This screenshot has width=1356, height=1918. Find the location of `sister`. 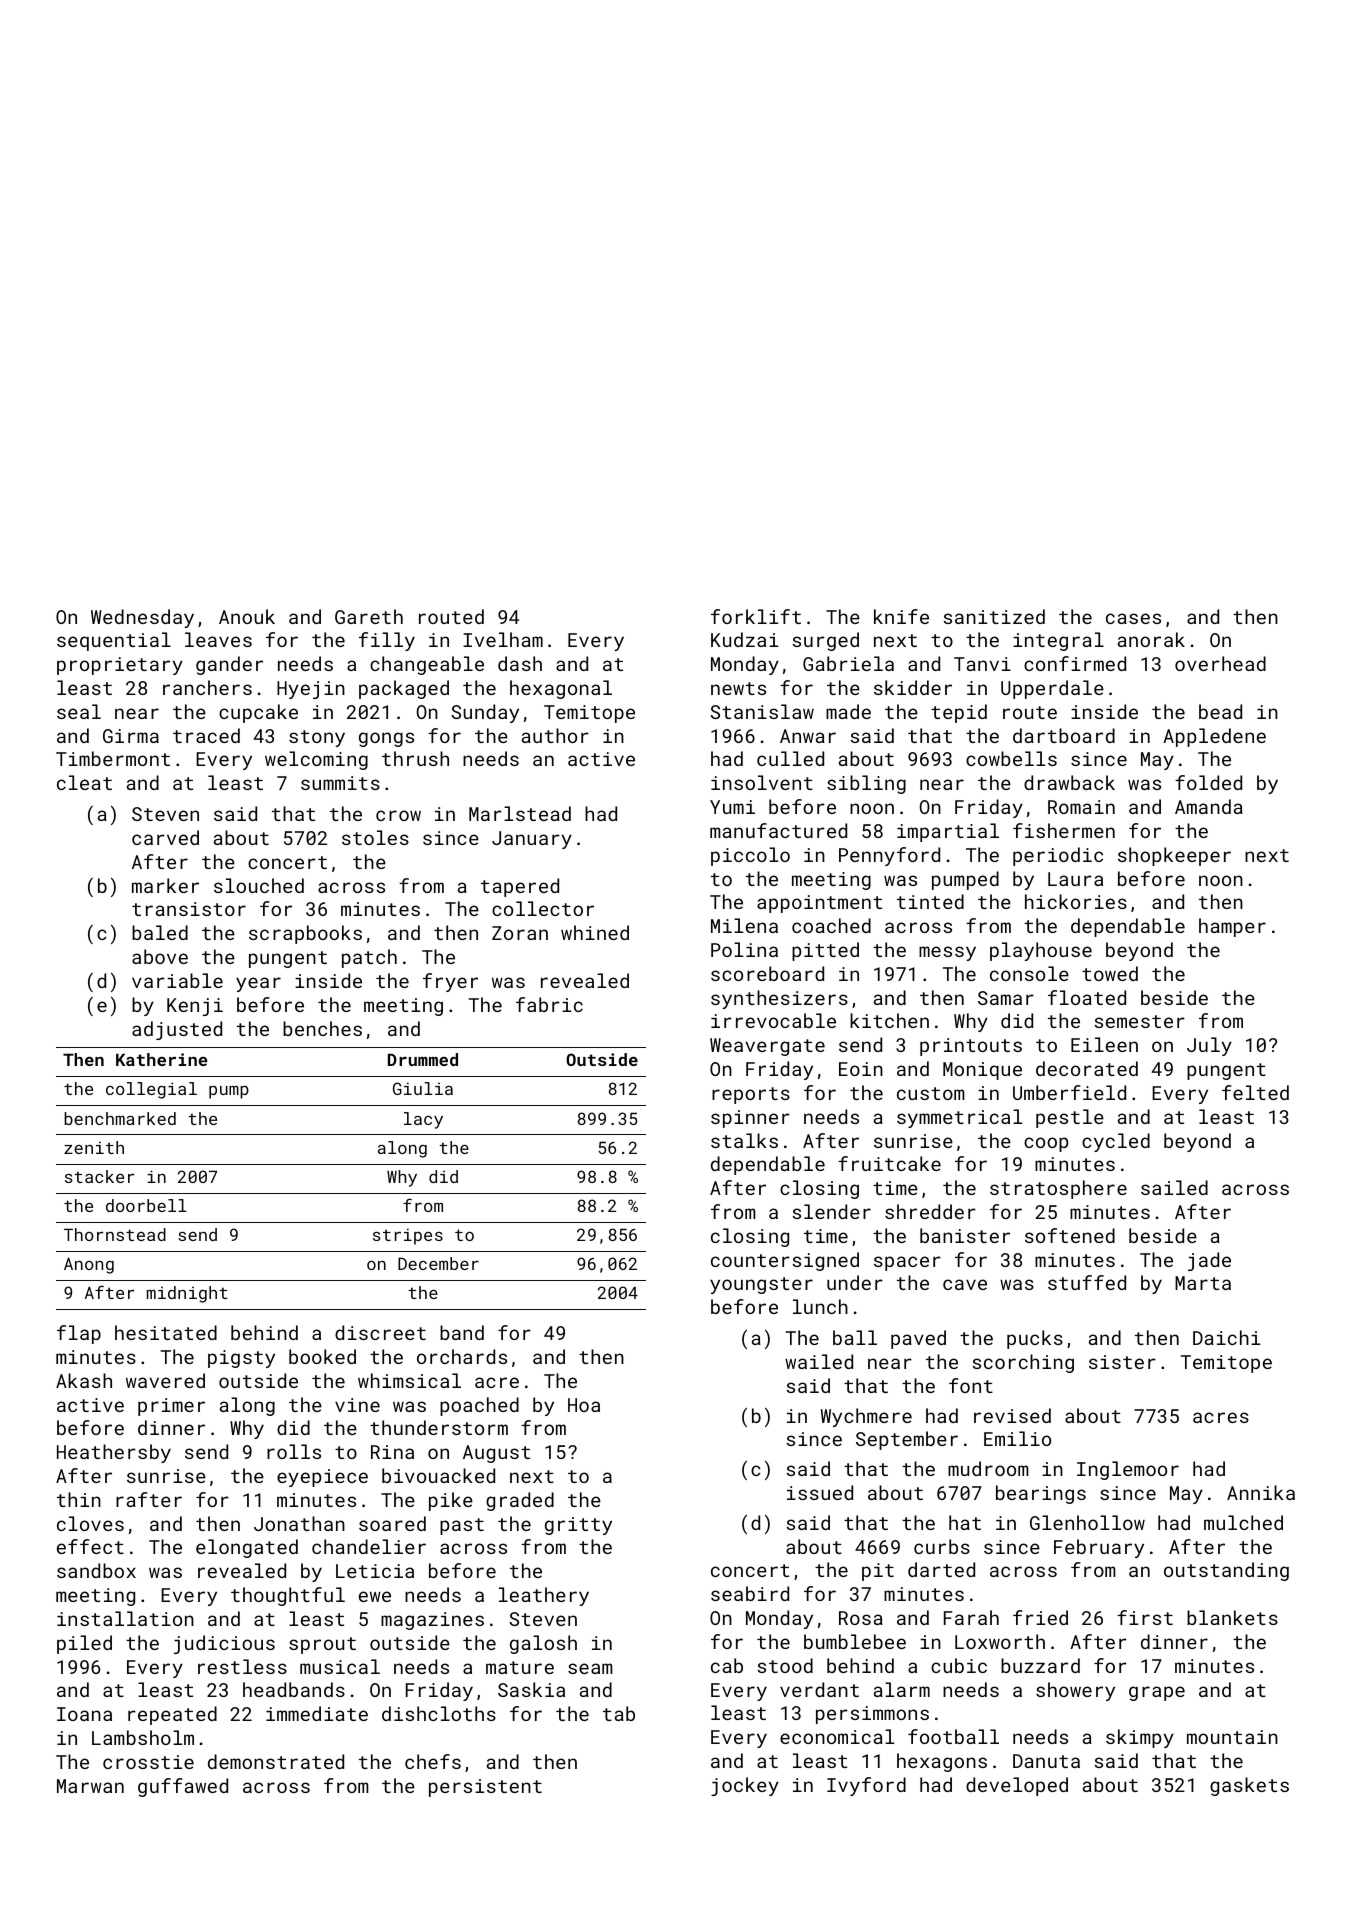

sister is located at coordinates (1122, 1362).
